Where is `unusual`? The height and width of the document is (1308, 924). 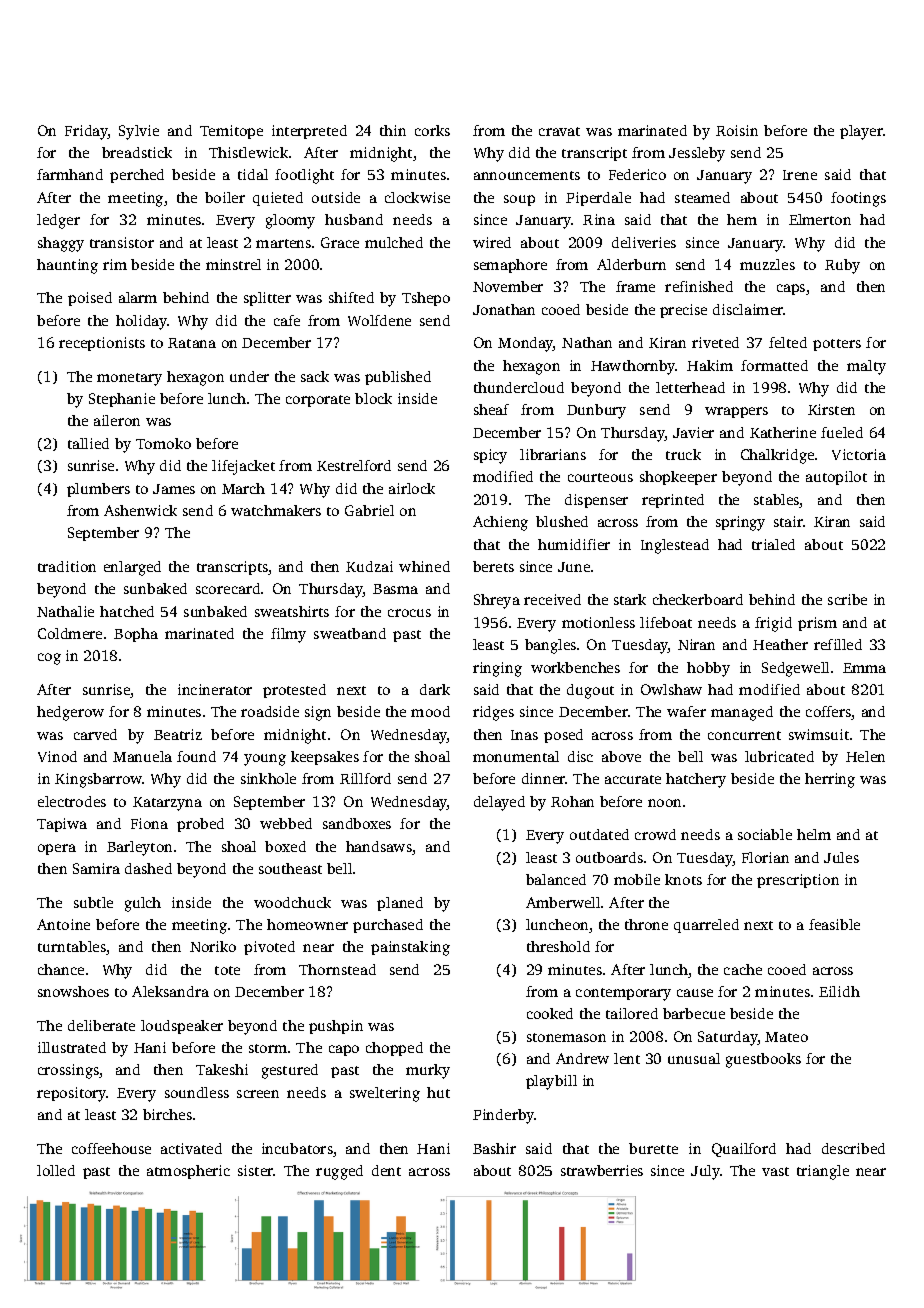 unusual is located at coordinates (694, 1058).
